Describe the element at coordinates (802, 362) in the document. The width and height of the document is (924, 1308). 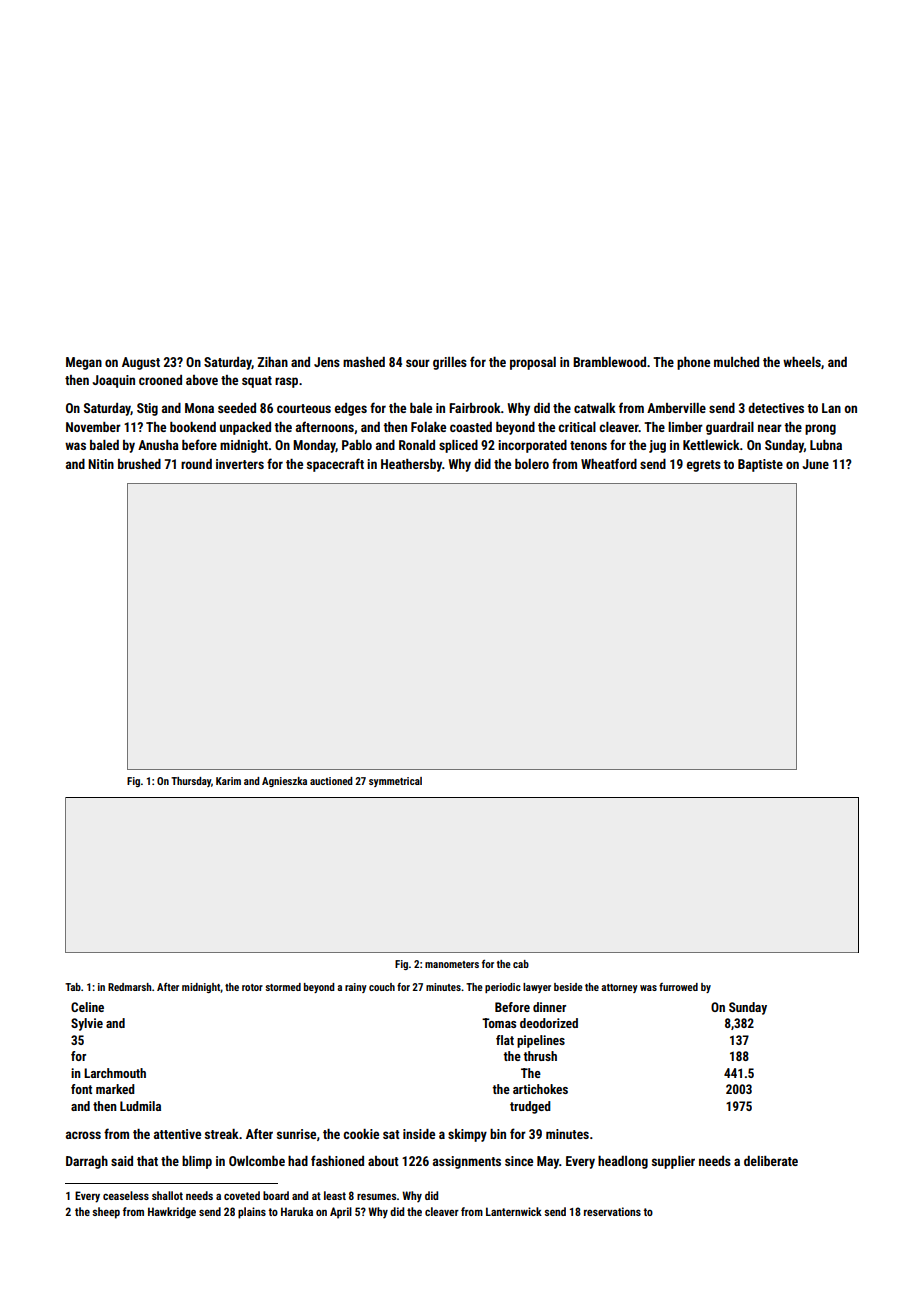
I see `wheels` at that location.
